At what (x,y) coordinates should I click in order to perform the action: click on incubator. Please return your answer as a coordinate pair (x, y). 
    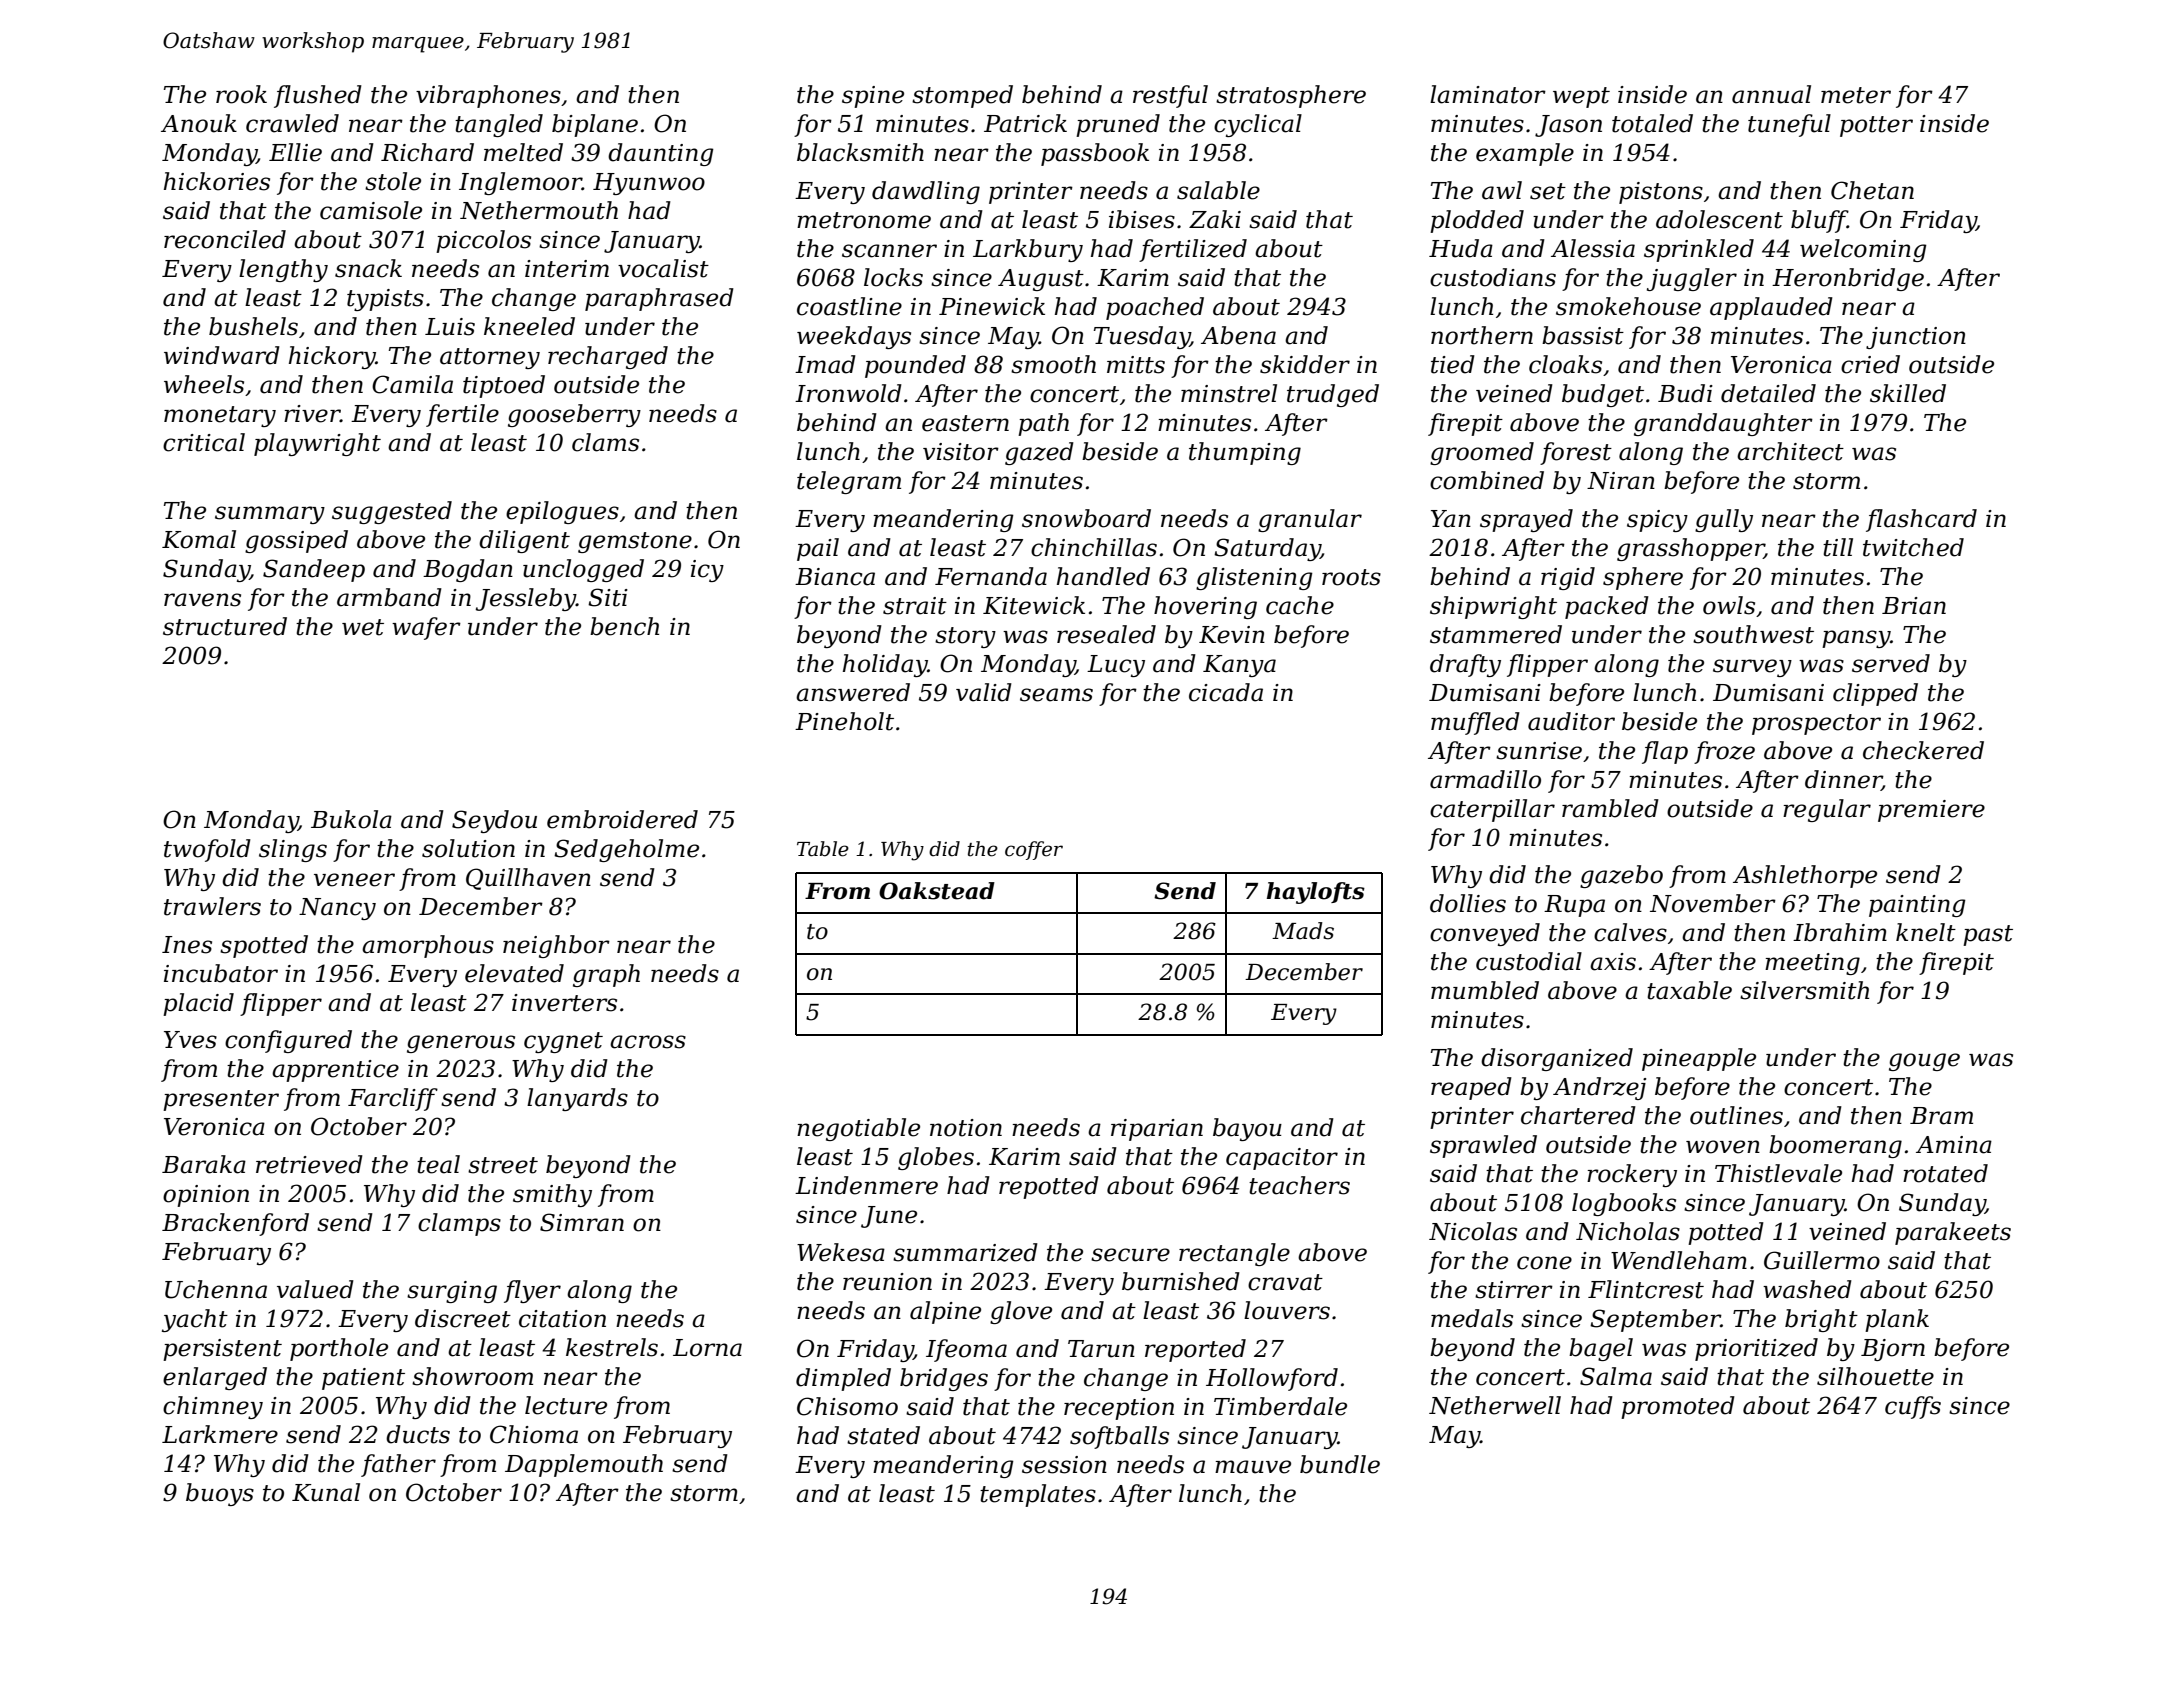
    Looking at the image, I should click on (221, 973).
